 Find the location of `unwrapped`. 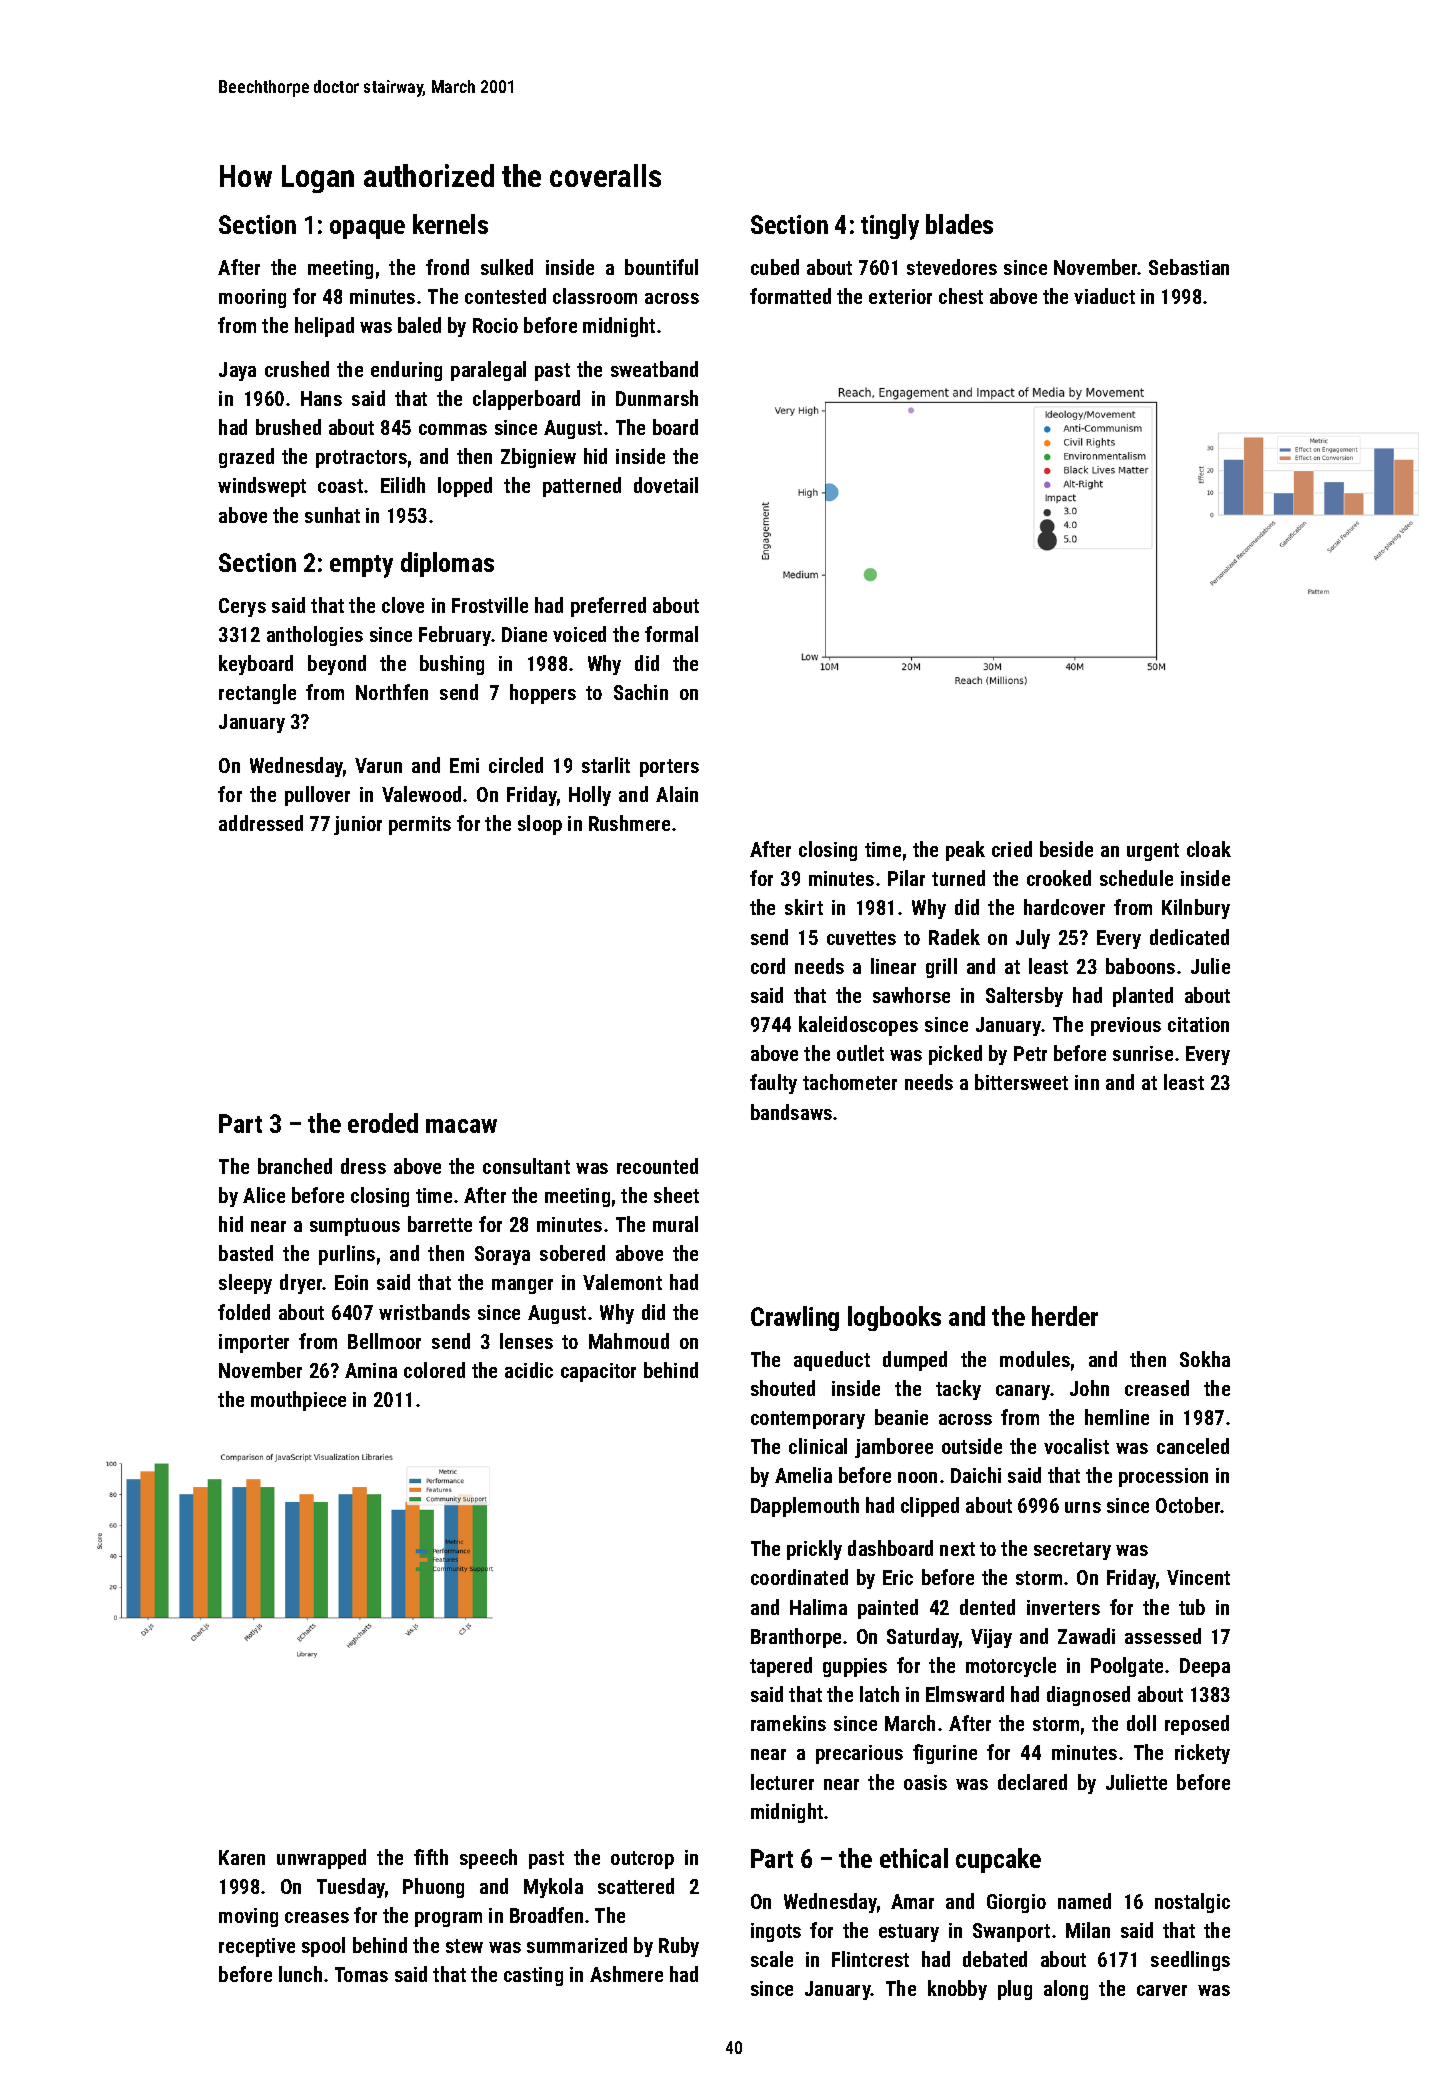

unwrapped is located at coordinates (321, 1859).
